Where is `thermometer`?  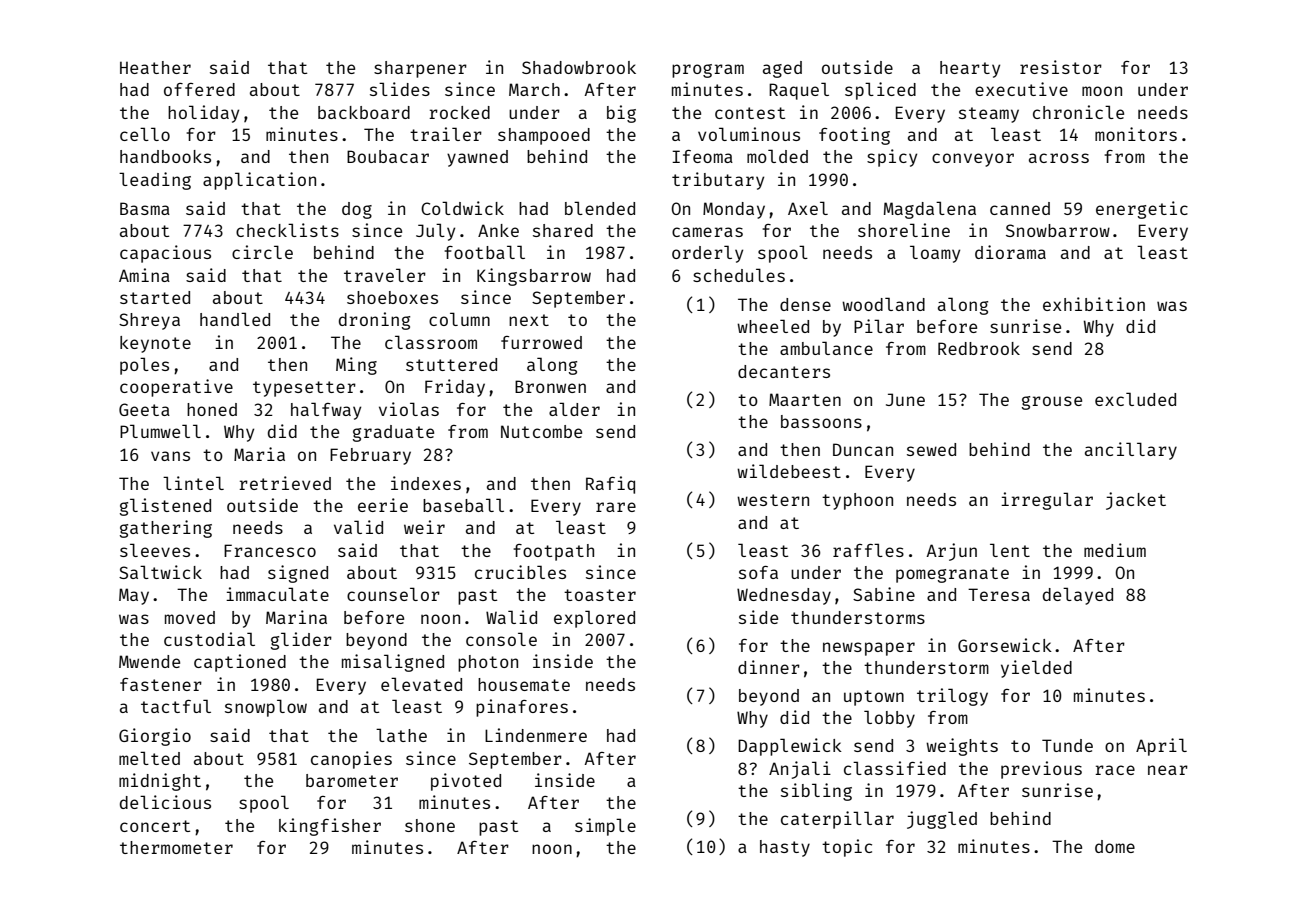 thermometer is located at coordinates (176, 847).
